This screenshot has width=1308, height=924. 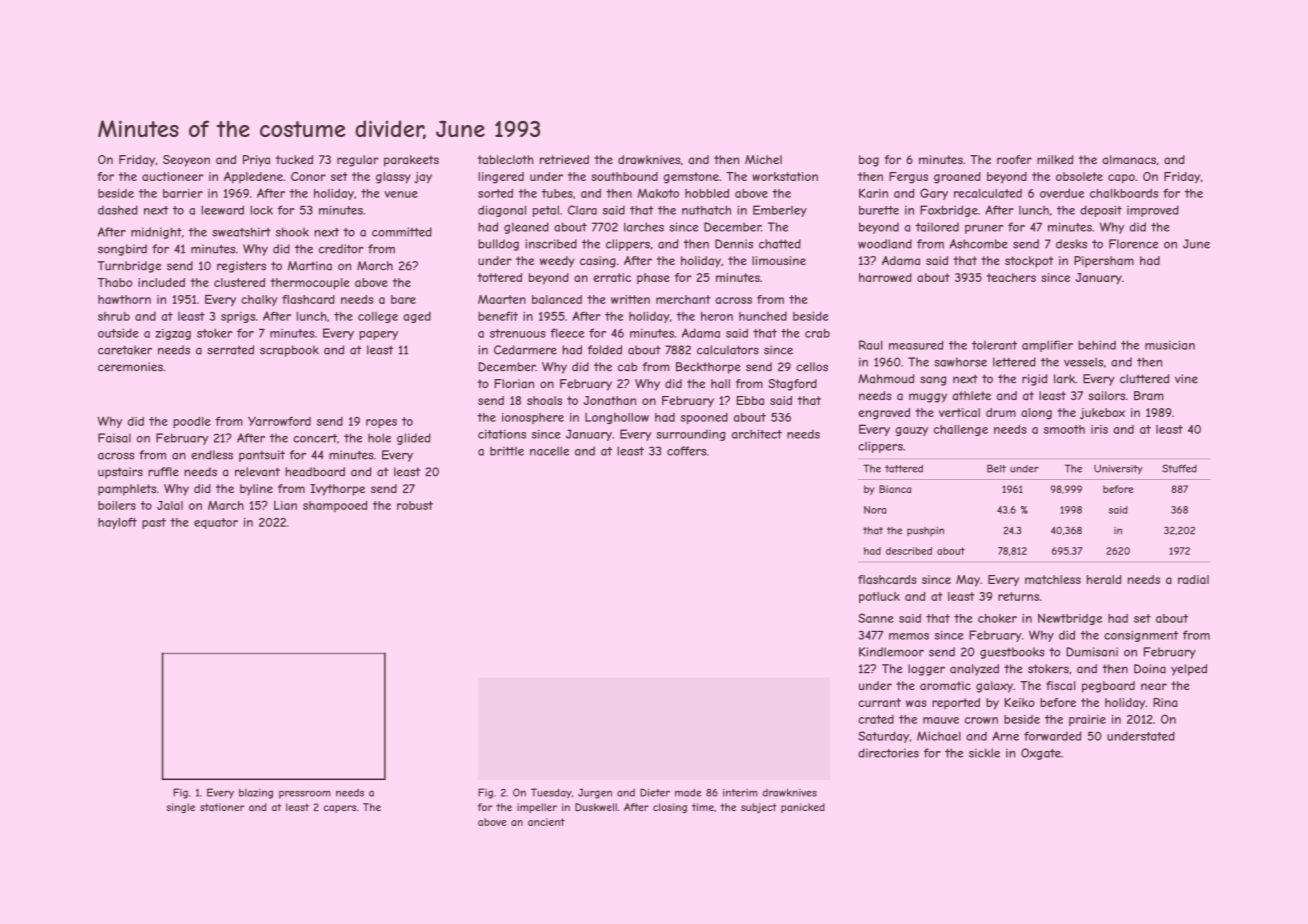 I want to click on robust, so click(x=415, y=505).
